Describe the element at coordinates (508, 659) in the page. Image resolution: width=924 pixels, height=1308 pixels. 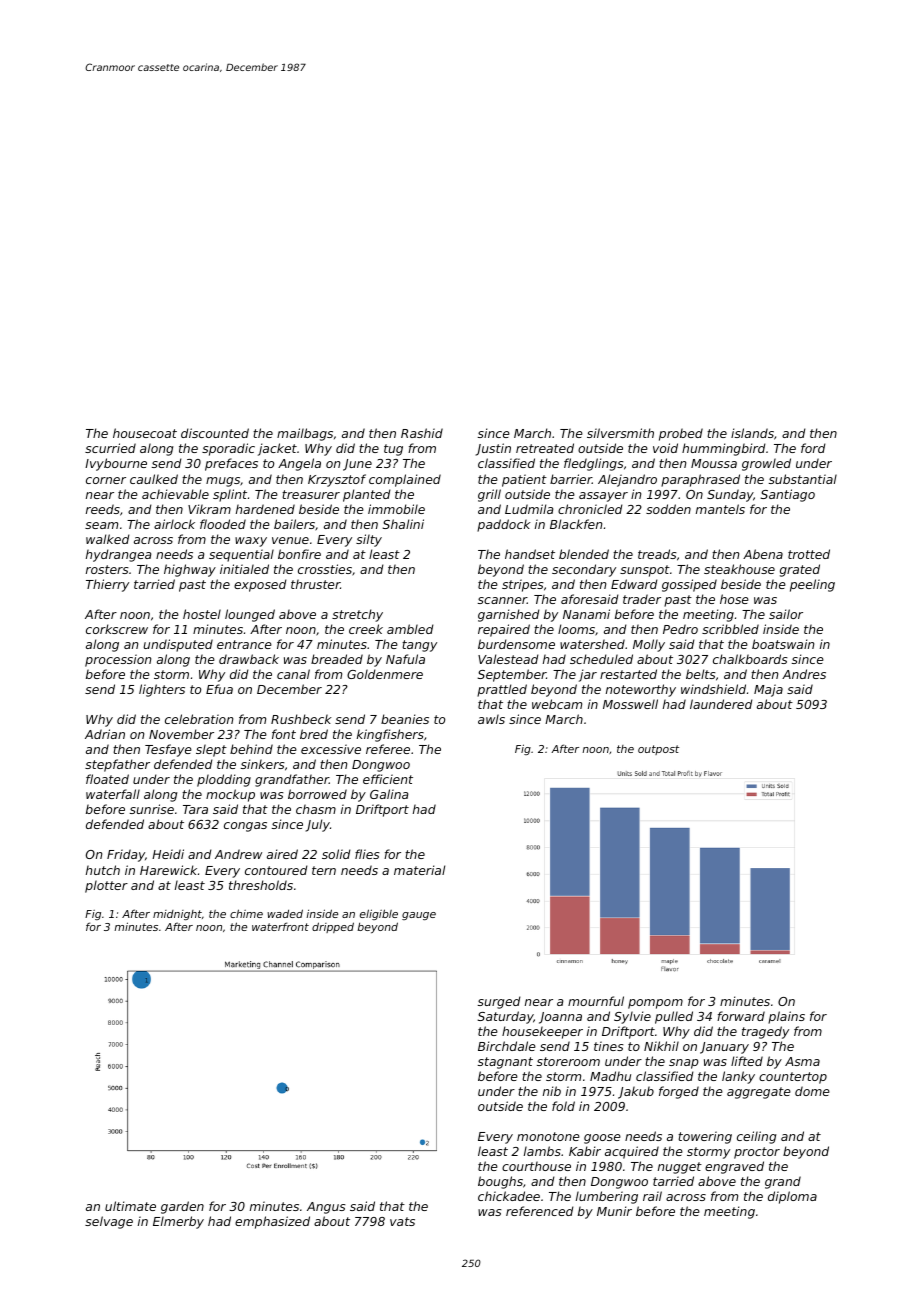
I see `Valestead` at that location.
